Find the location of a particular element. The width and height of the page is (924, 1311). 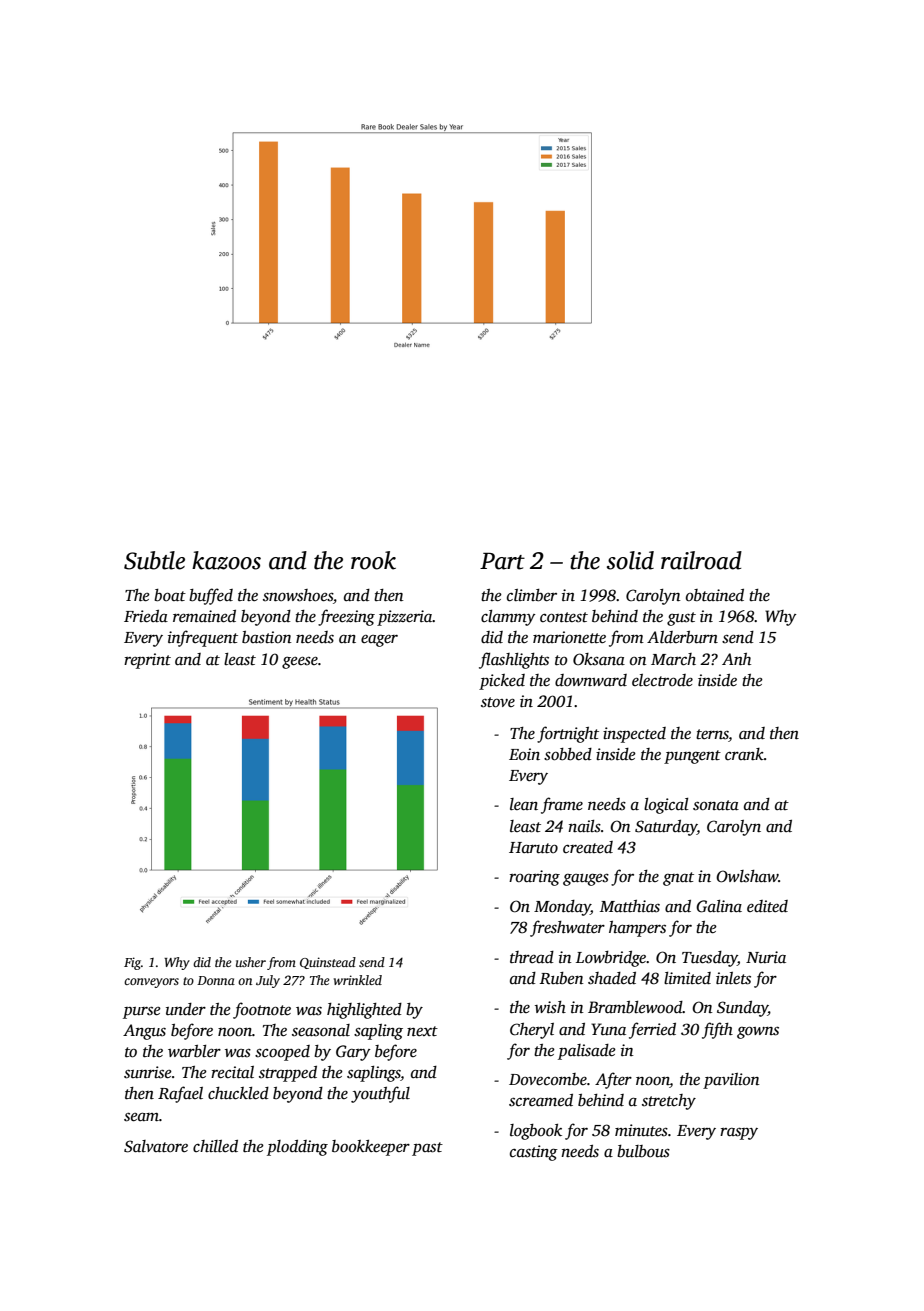

reprint is located at coordinates (147, 661).
